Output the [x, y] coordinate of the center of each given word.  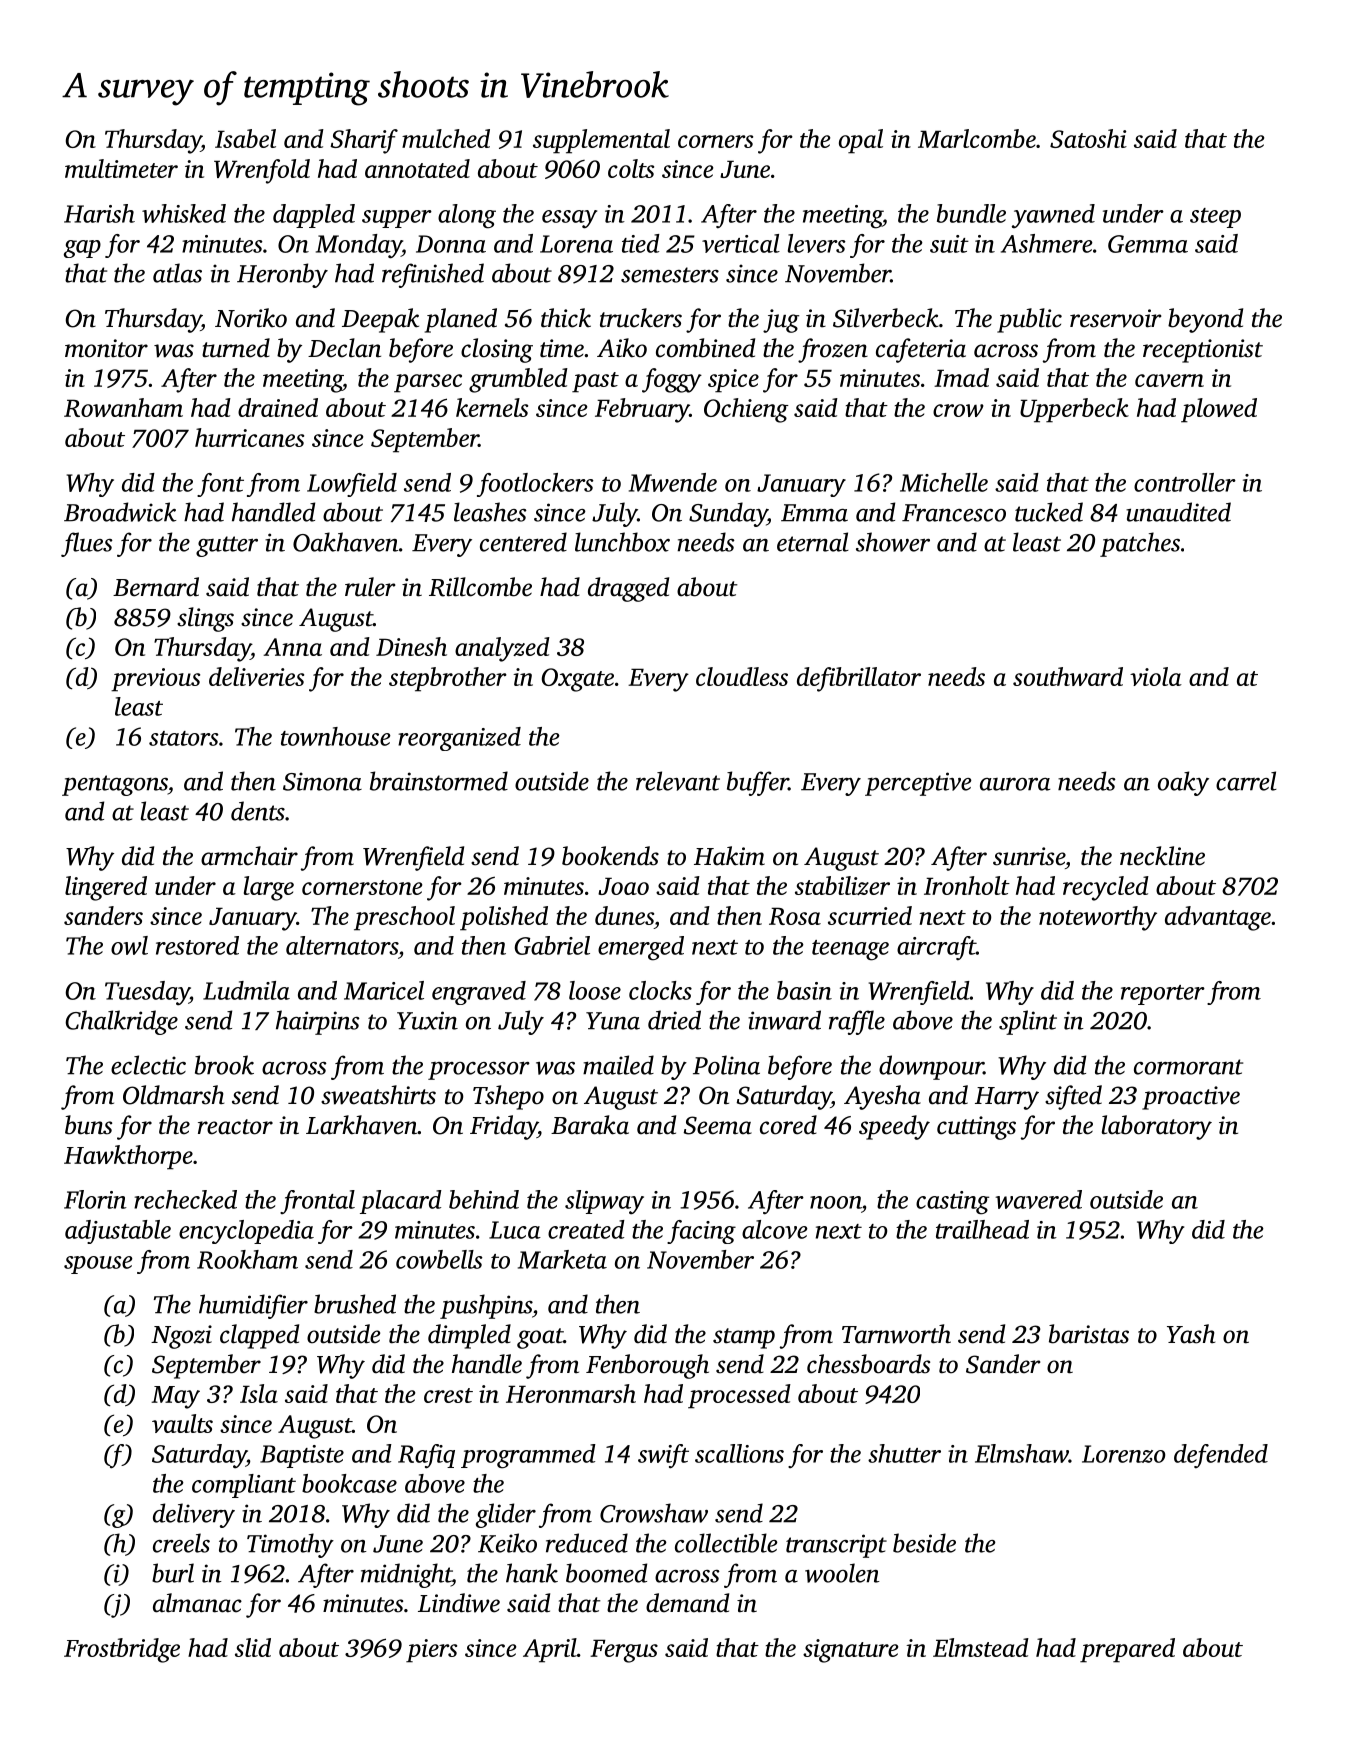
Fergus [624, 1651]
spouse [98, 1265]
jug [781, 321]
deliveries [256, 676]
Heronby [282, 275]
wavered [1038, 1199]
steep [1215, 218]
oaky [1183, 783]
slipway [604, 1202]
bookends [610, 856]
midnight [406, 1575]
